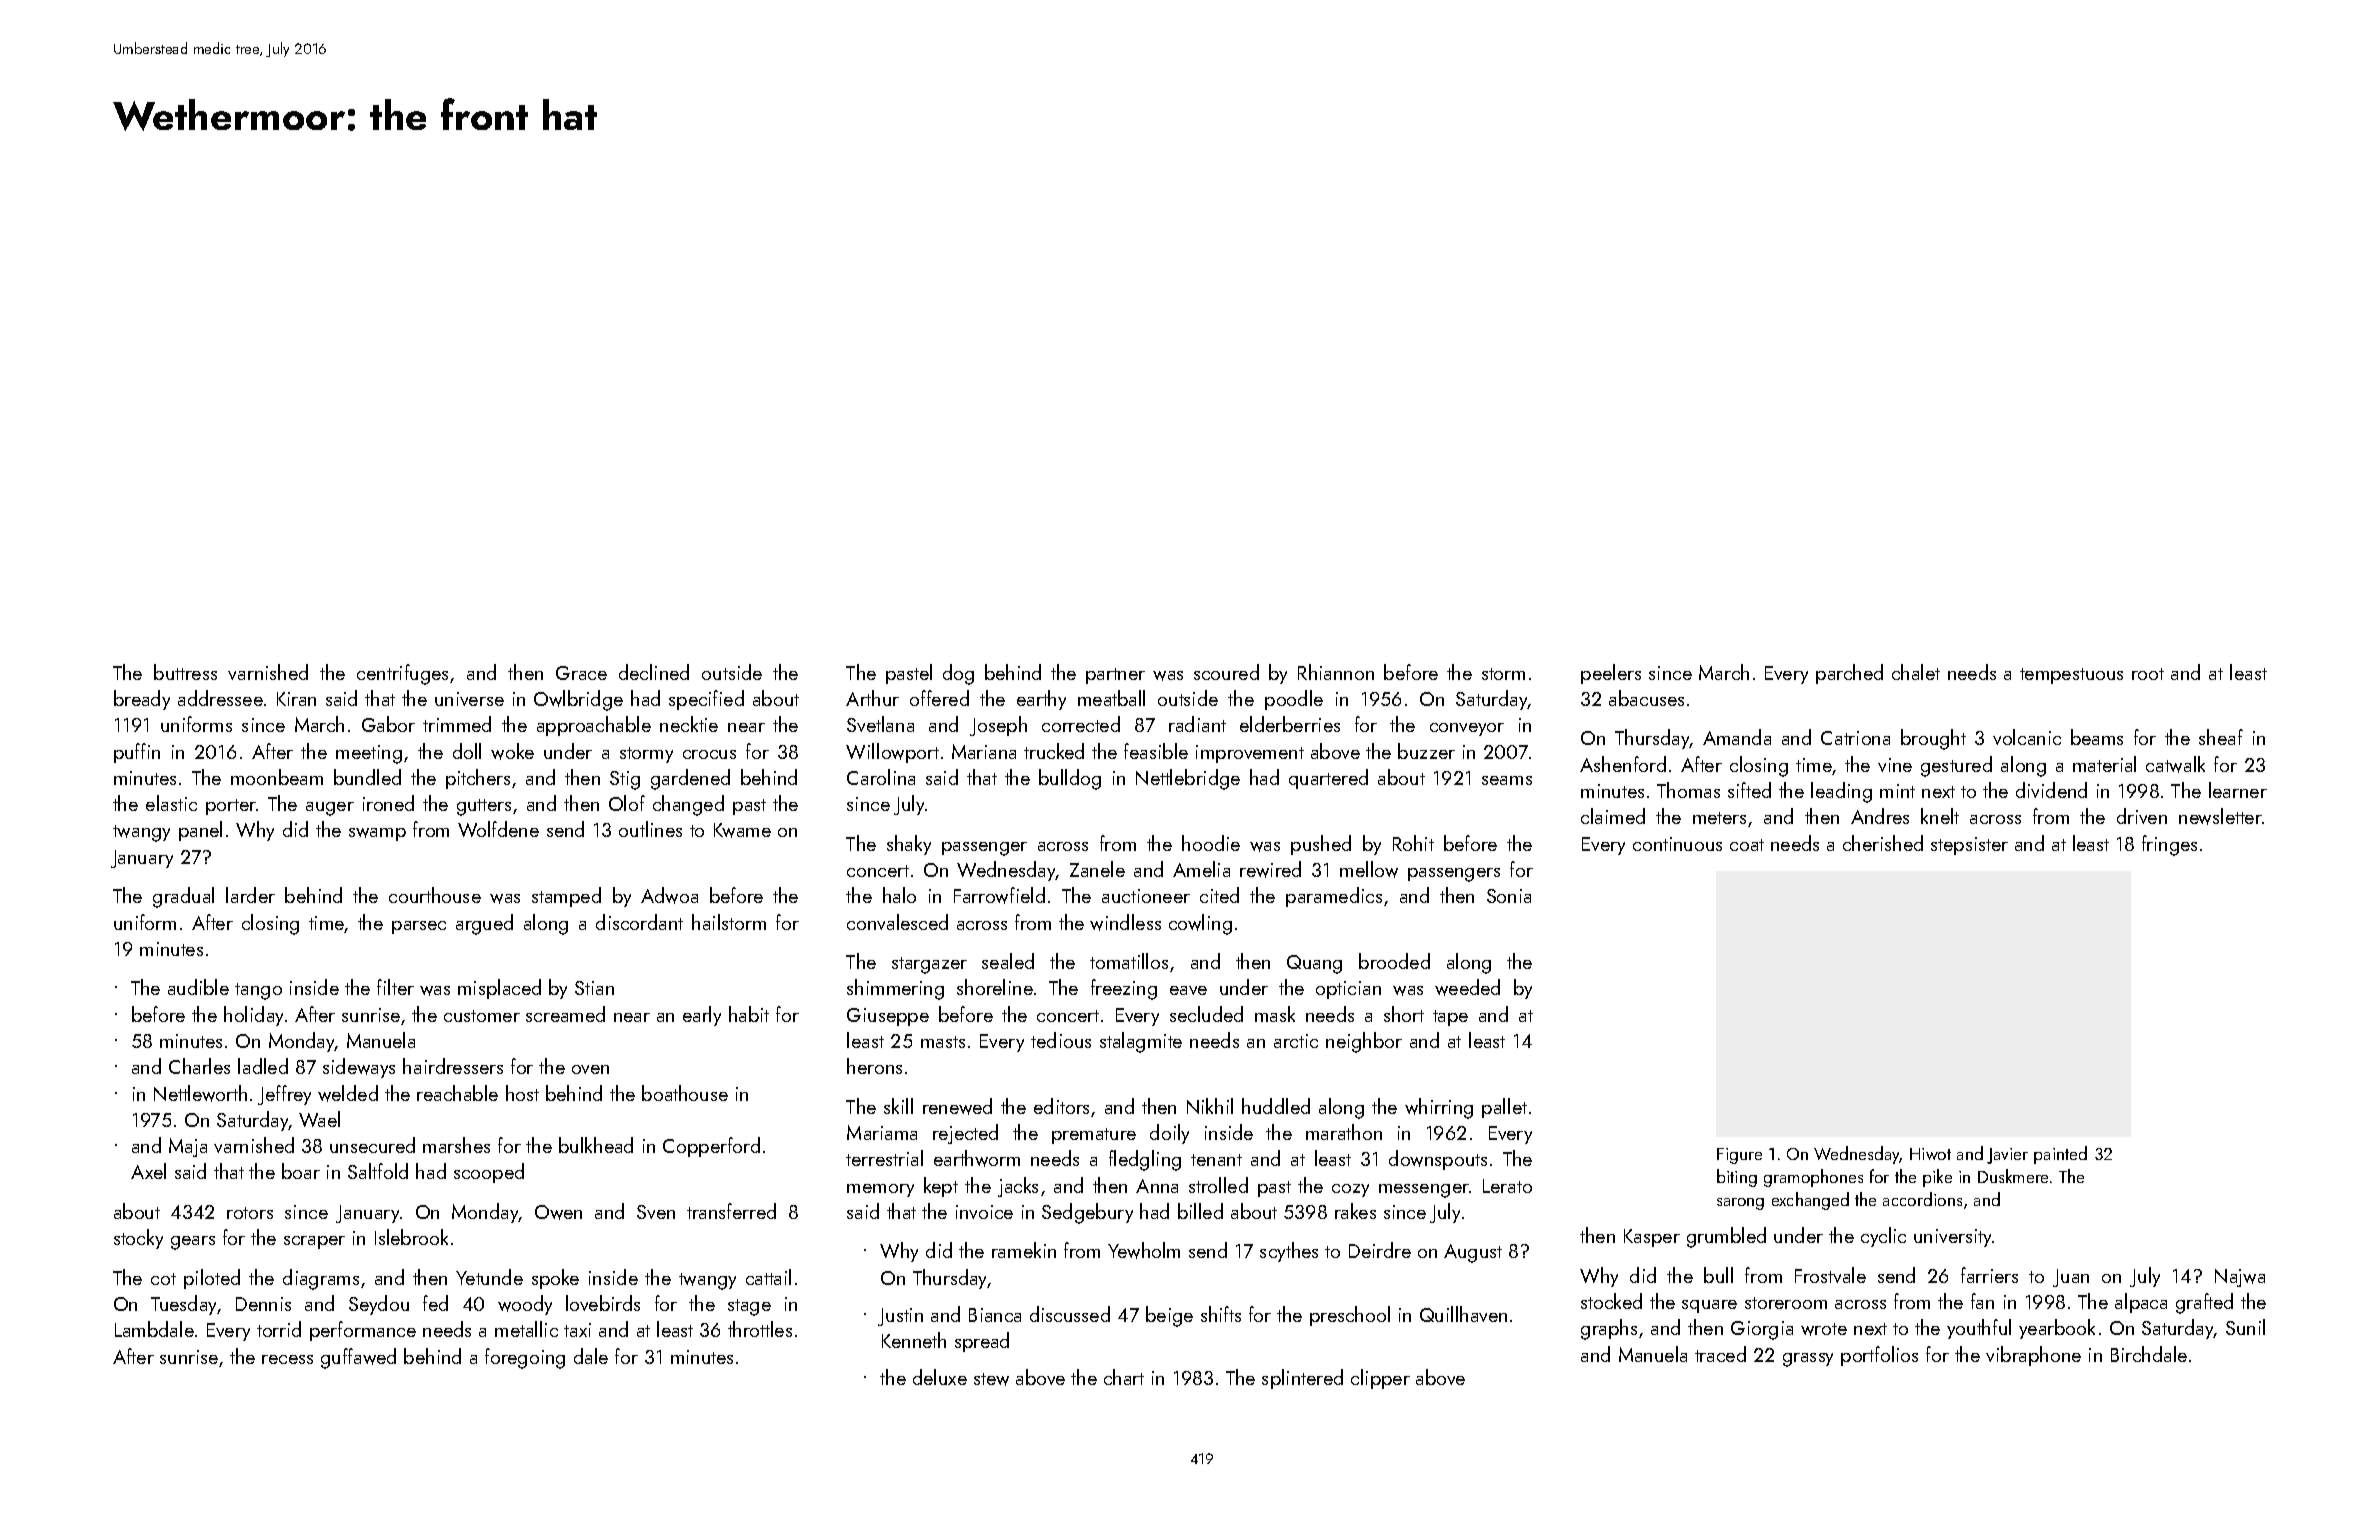 This screenshot has height=1540, width=2380. Describe the element at coordinates (1188, 990) in the screenshot. I see `eave` at that location.
